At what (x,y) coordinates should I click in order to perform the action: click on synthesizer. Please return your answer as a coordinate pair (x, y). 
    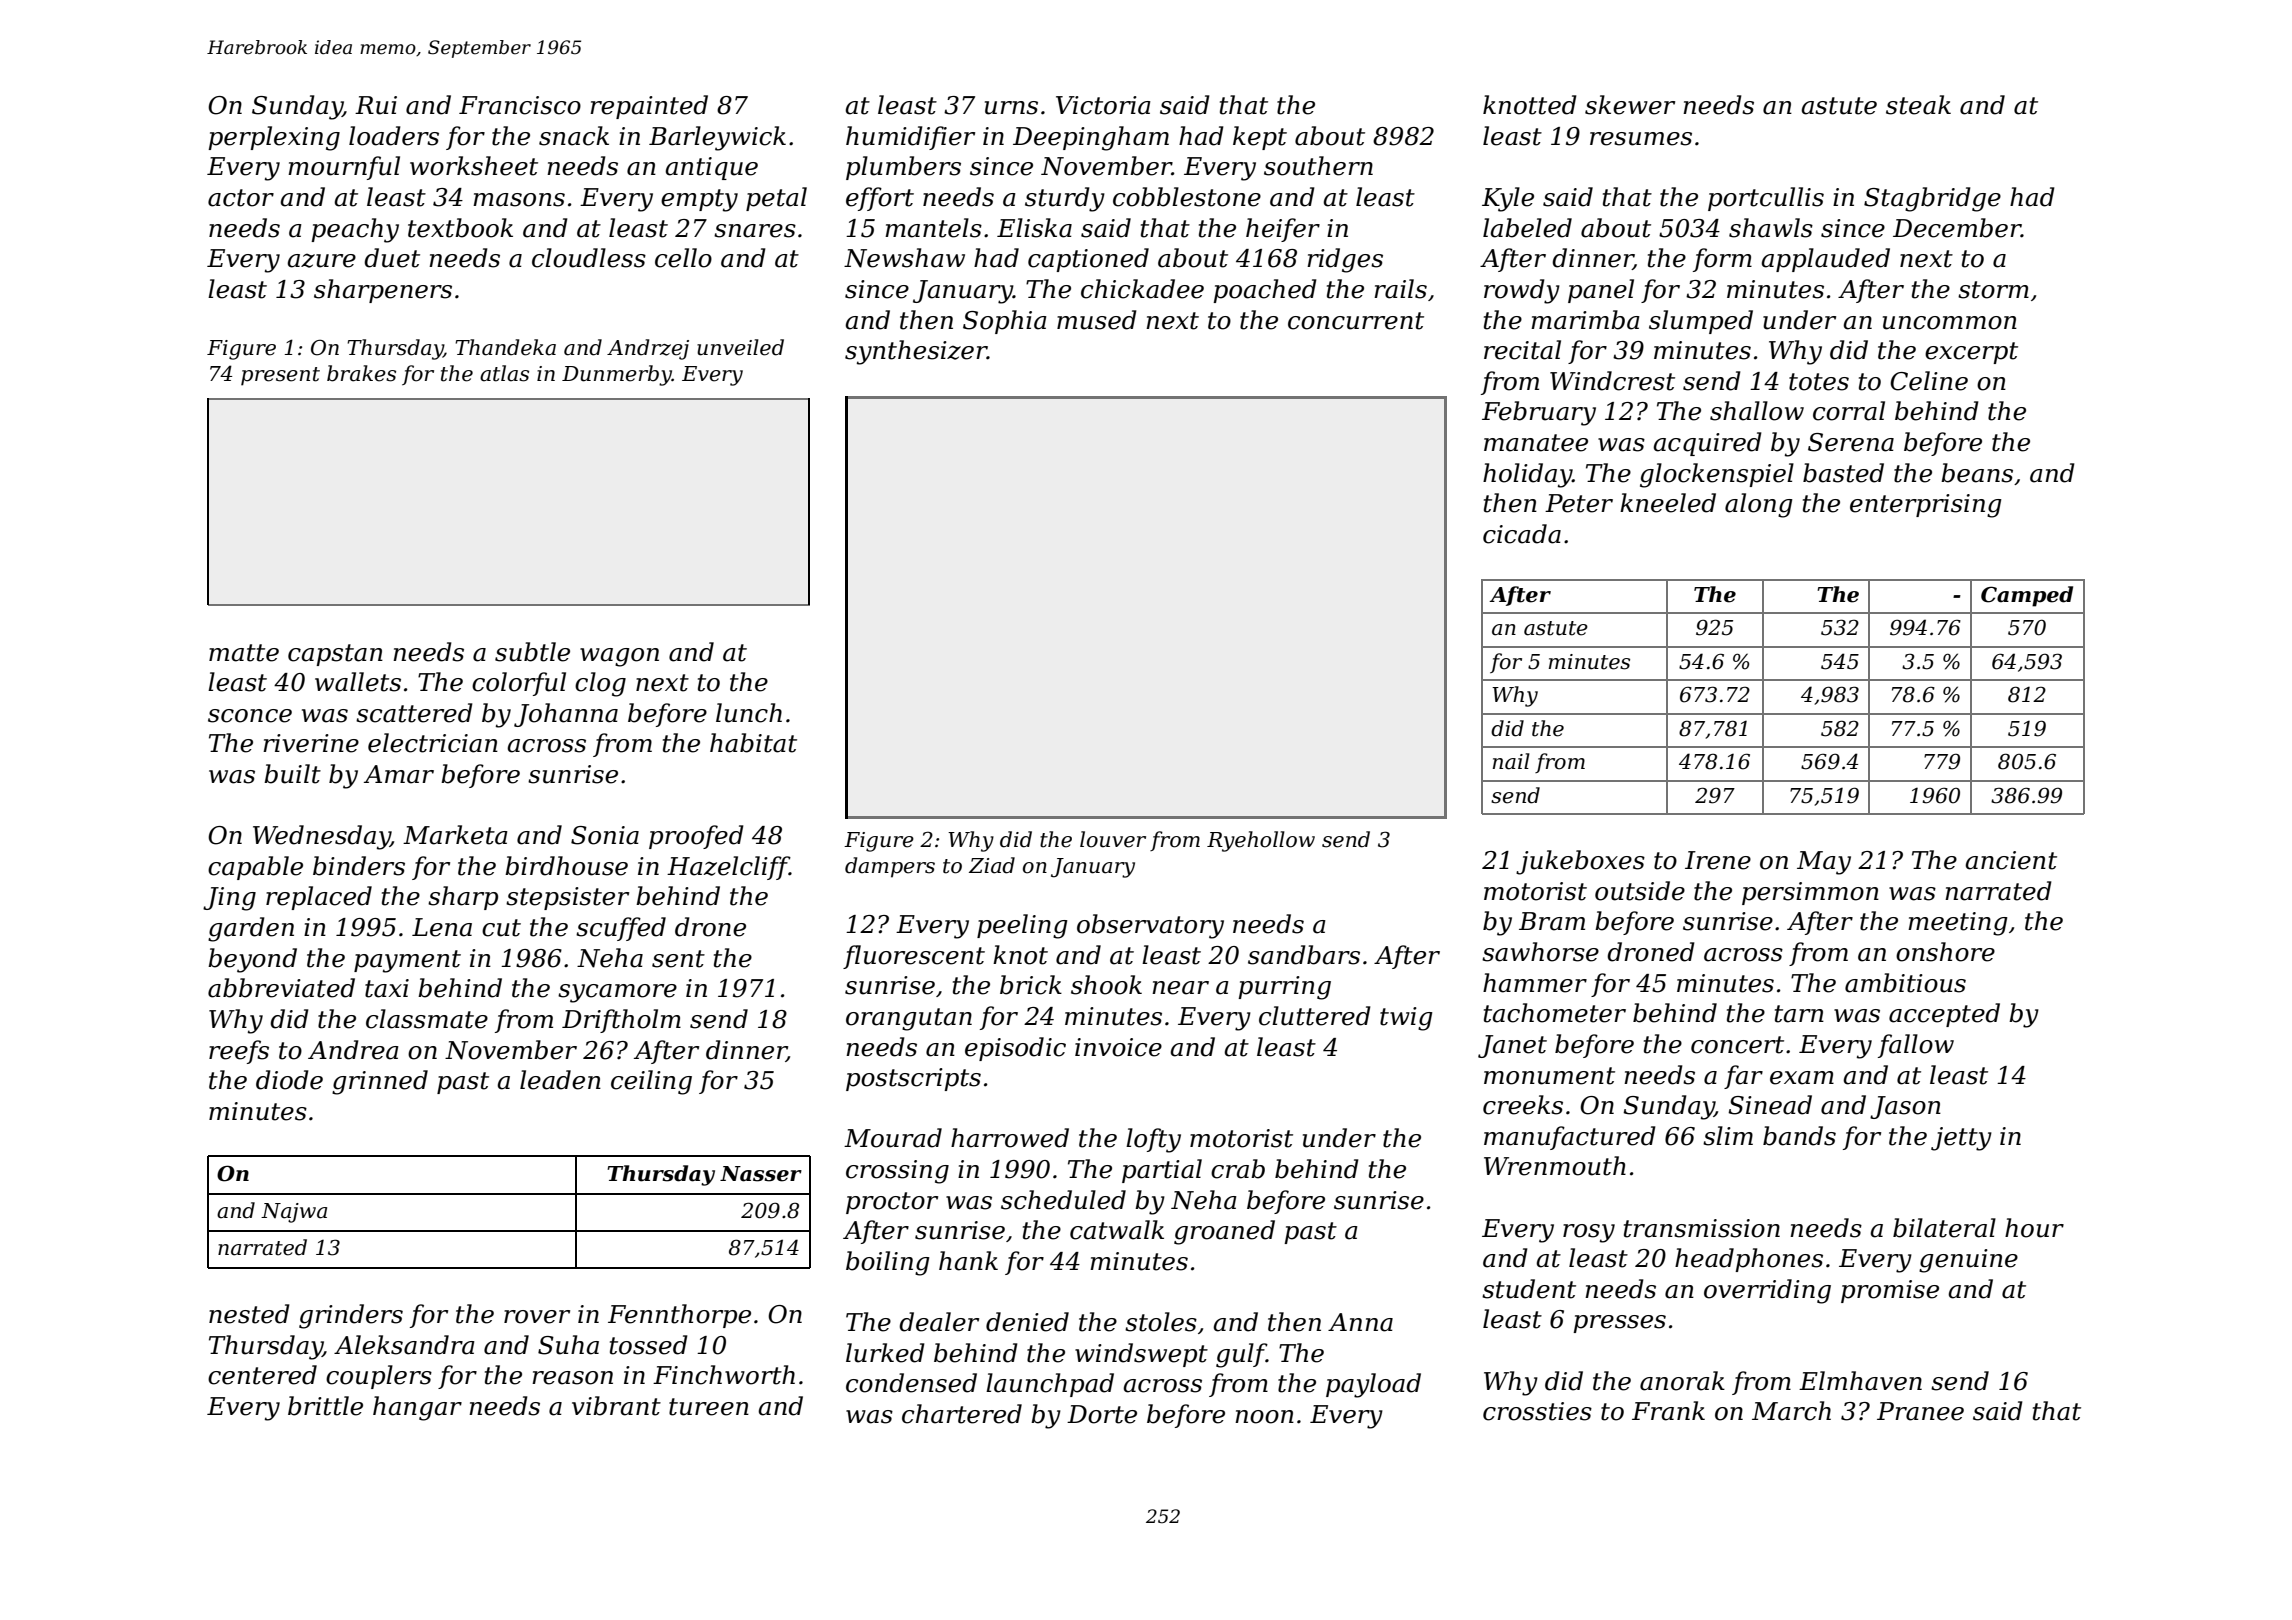
    Looking at the image, I should click on (916, 352).
